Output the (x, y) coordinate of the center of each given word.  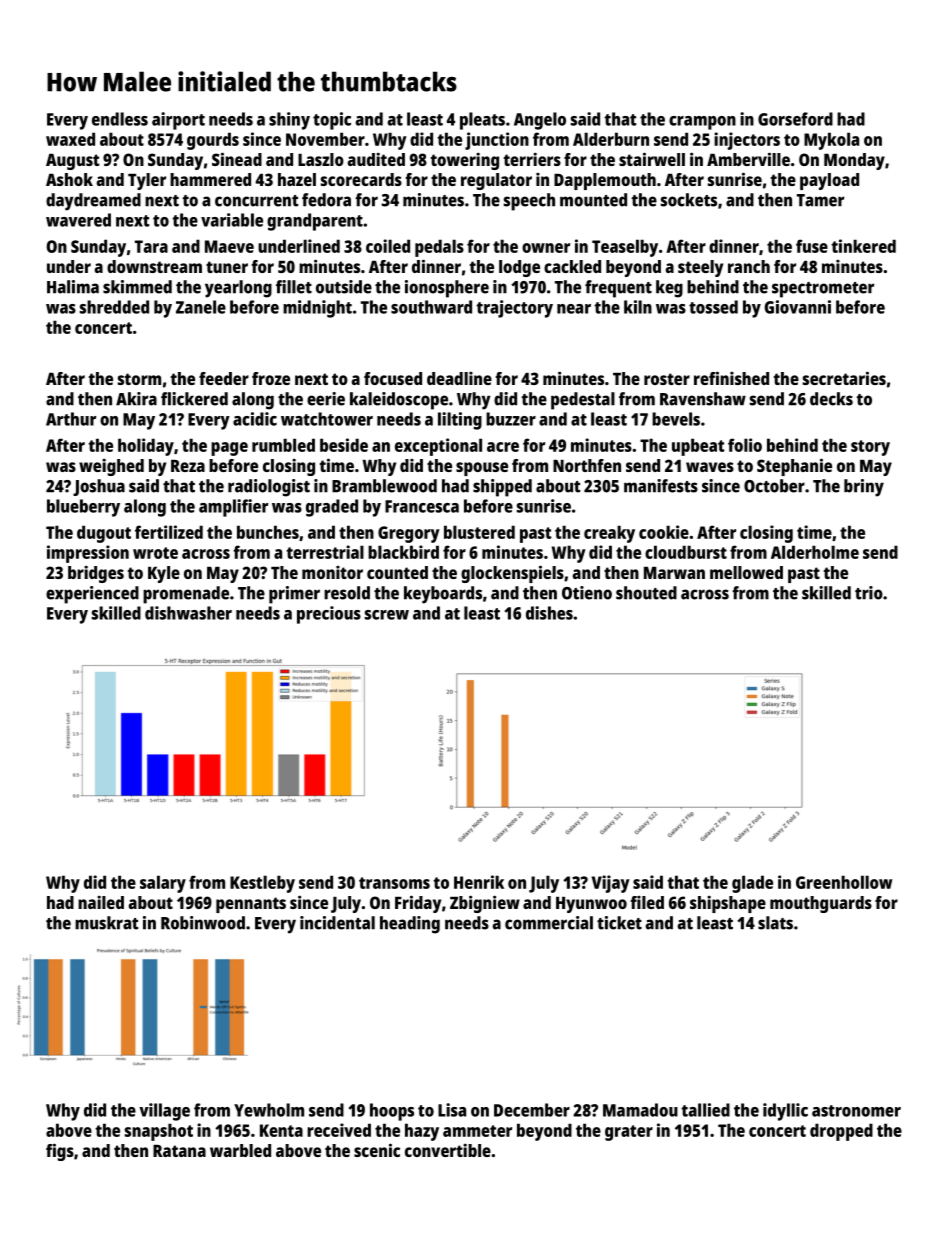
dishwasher (188, 613)
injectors (747, 141)
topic (332, 121)
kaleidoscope (399, 401)
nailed (101, 902)
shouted (646, 593)
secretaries (844, 378)
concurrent (256, 201)
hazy (422, 1132)
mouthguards (821, 904)
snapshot (159, 1132)
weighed (111, 467)
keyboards (443, 595)
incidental (337, 923)
